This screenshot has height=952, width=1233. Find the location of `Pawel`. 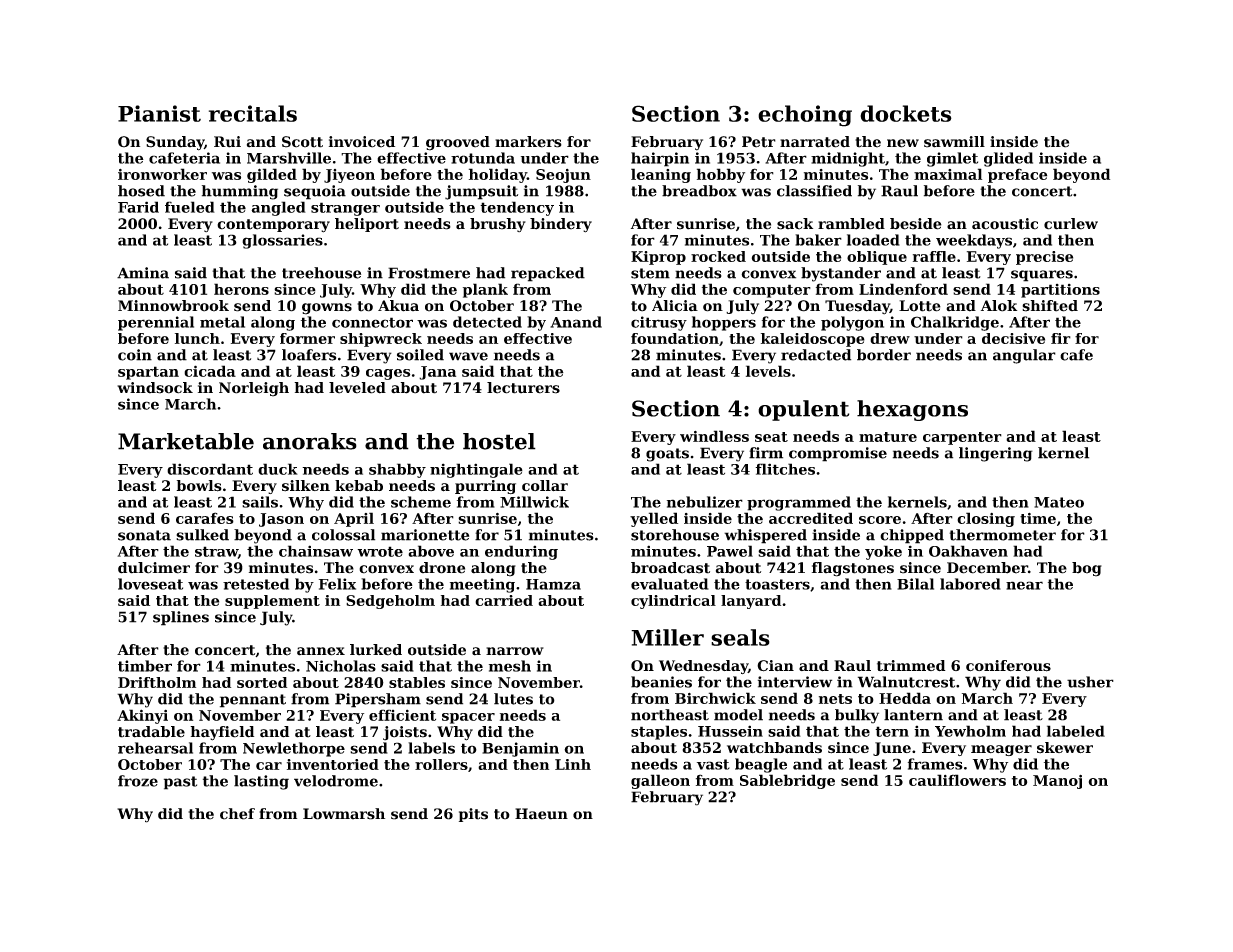

Pawel is located at coordinates (730, 551).
